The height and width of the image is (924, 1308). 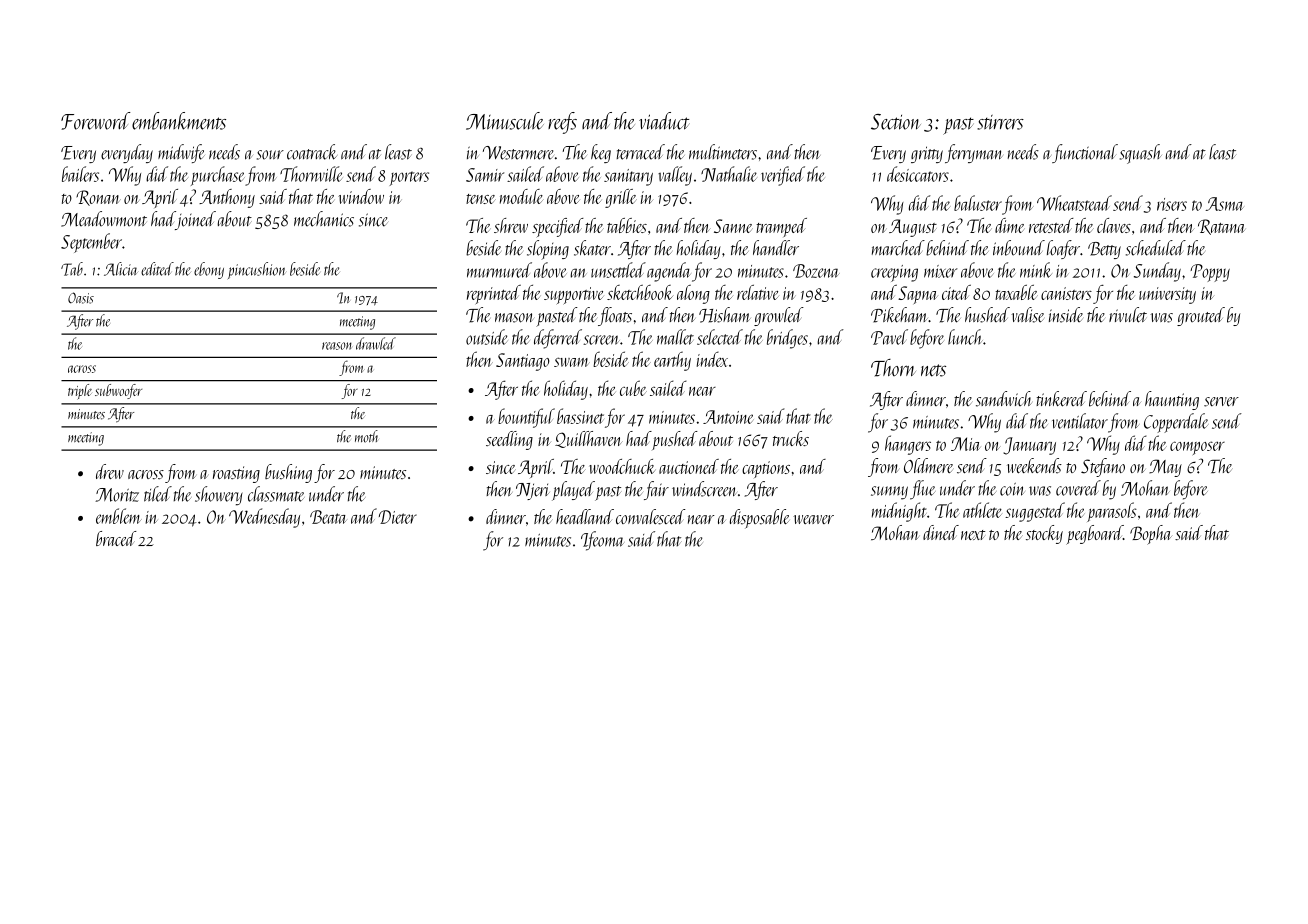 I want to click on Moritz, so click(x=117, y=495).
